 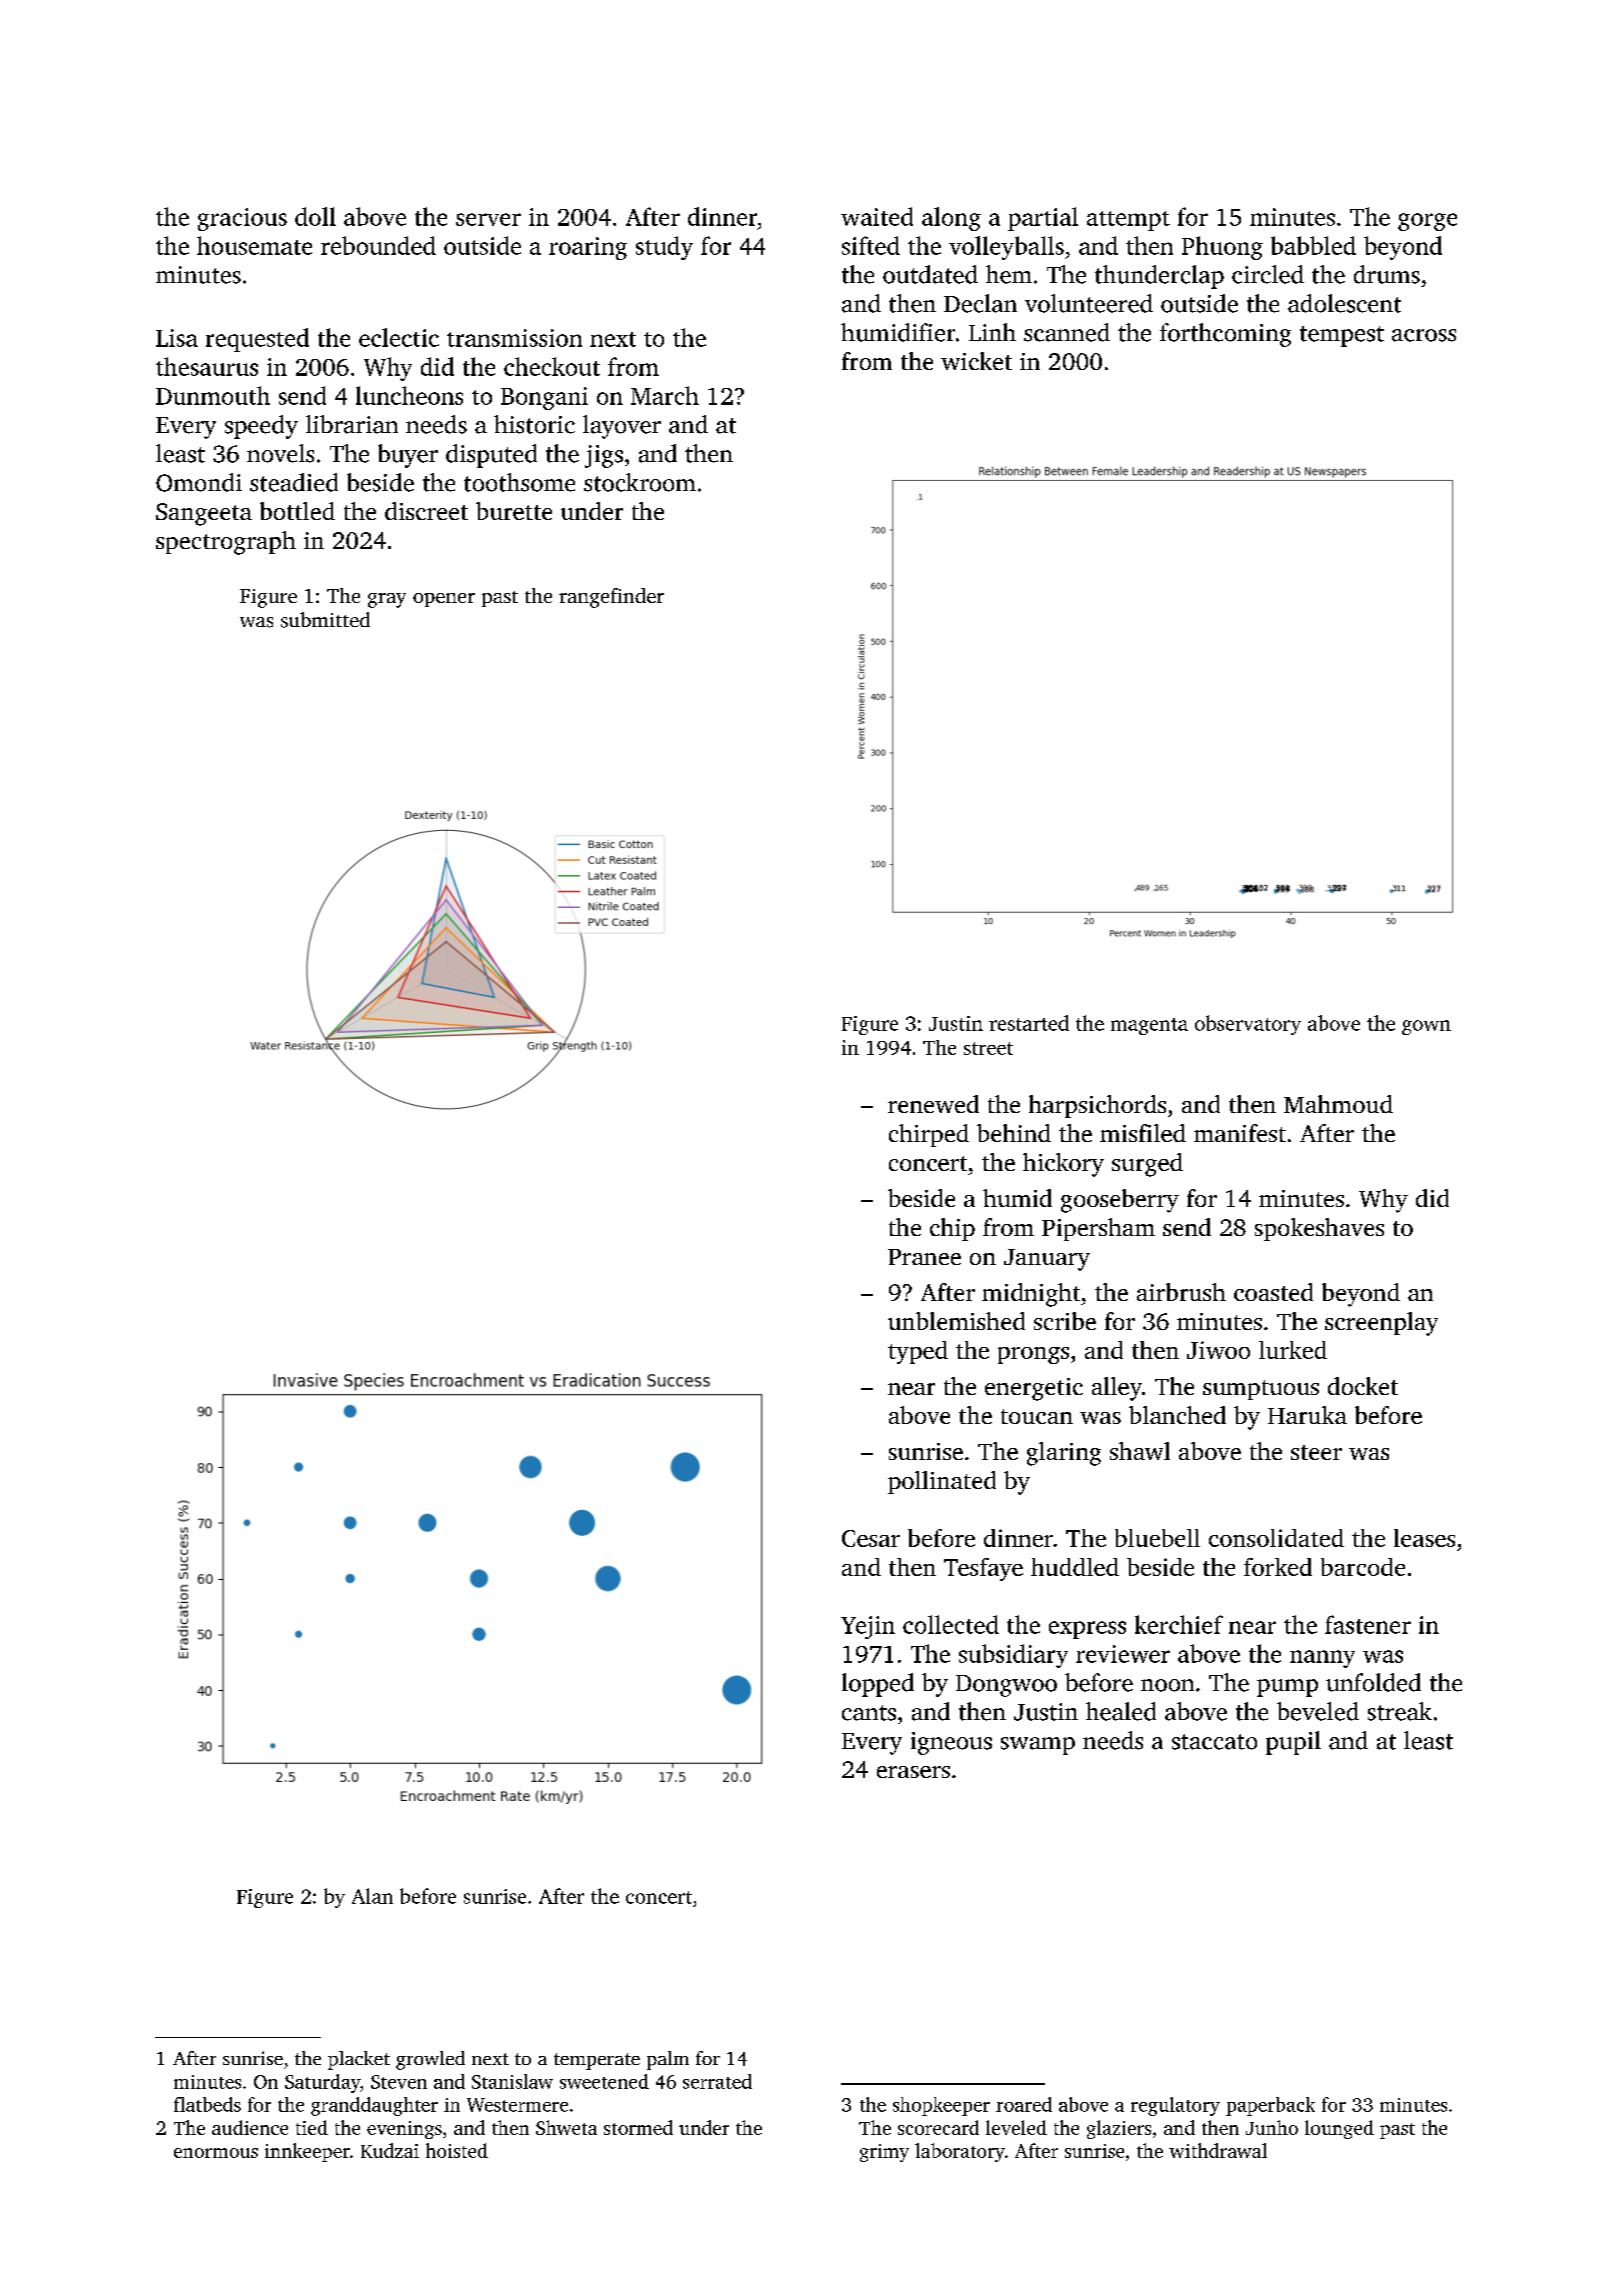 What do you see at coordinates (924, 1257) in the screenshot?
I see `Pranee` at bounding box center [924, 1257].
